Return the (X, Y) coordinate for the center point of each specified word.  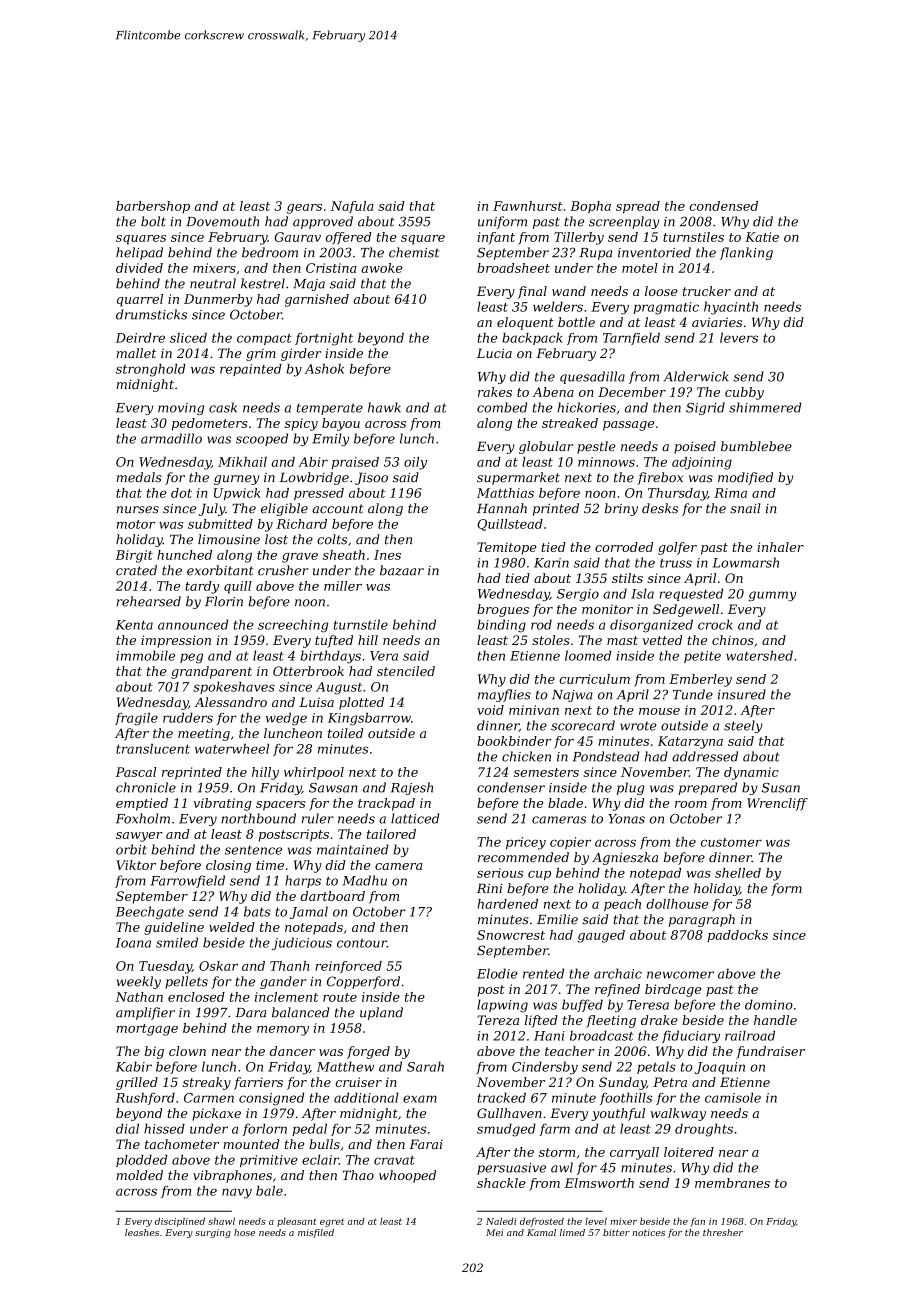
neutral (213, 283)
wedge (286, 719)
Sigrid (705, 408)
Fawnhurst (528, 206)
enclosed (196, 997)
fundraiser (770, 1052)
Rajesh (412, 788)
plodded (141, 1161)
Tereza (498, 1020)
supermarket (518, 478)
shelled (738, 873)
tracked (501, 1097)
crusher (283, 570)
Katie (762, 237)
